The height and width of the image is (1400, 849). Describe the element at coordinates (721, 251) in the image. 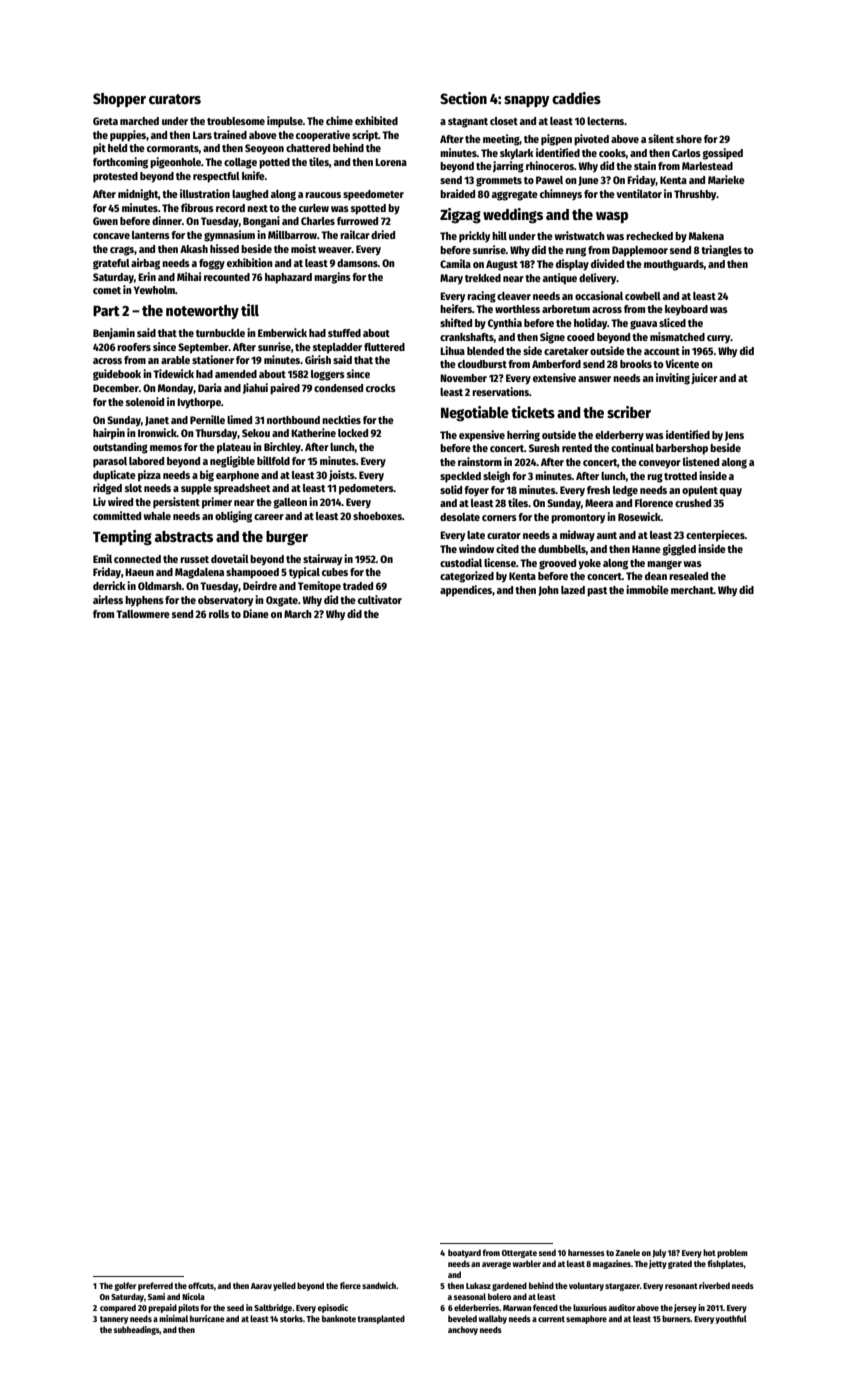

I see `triangles` at that location.
